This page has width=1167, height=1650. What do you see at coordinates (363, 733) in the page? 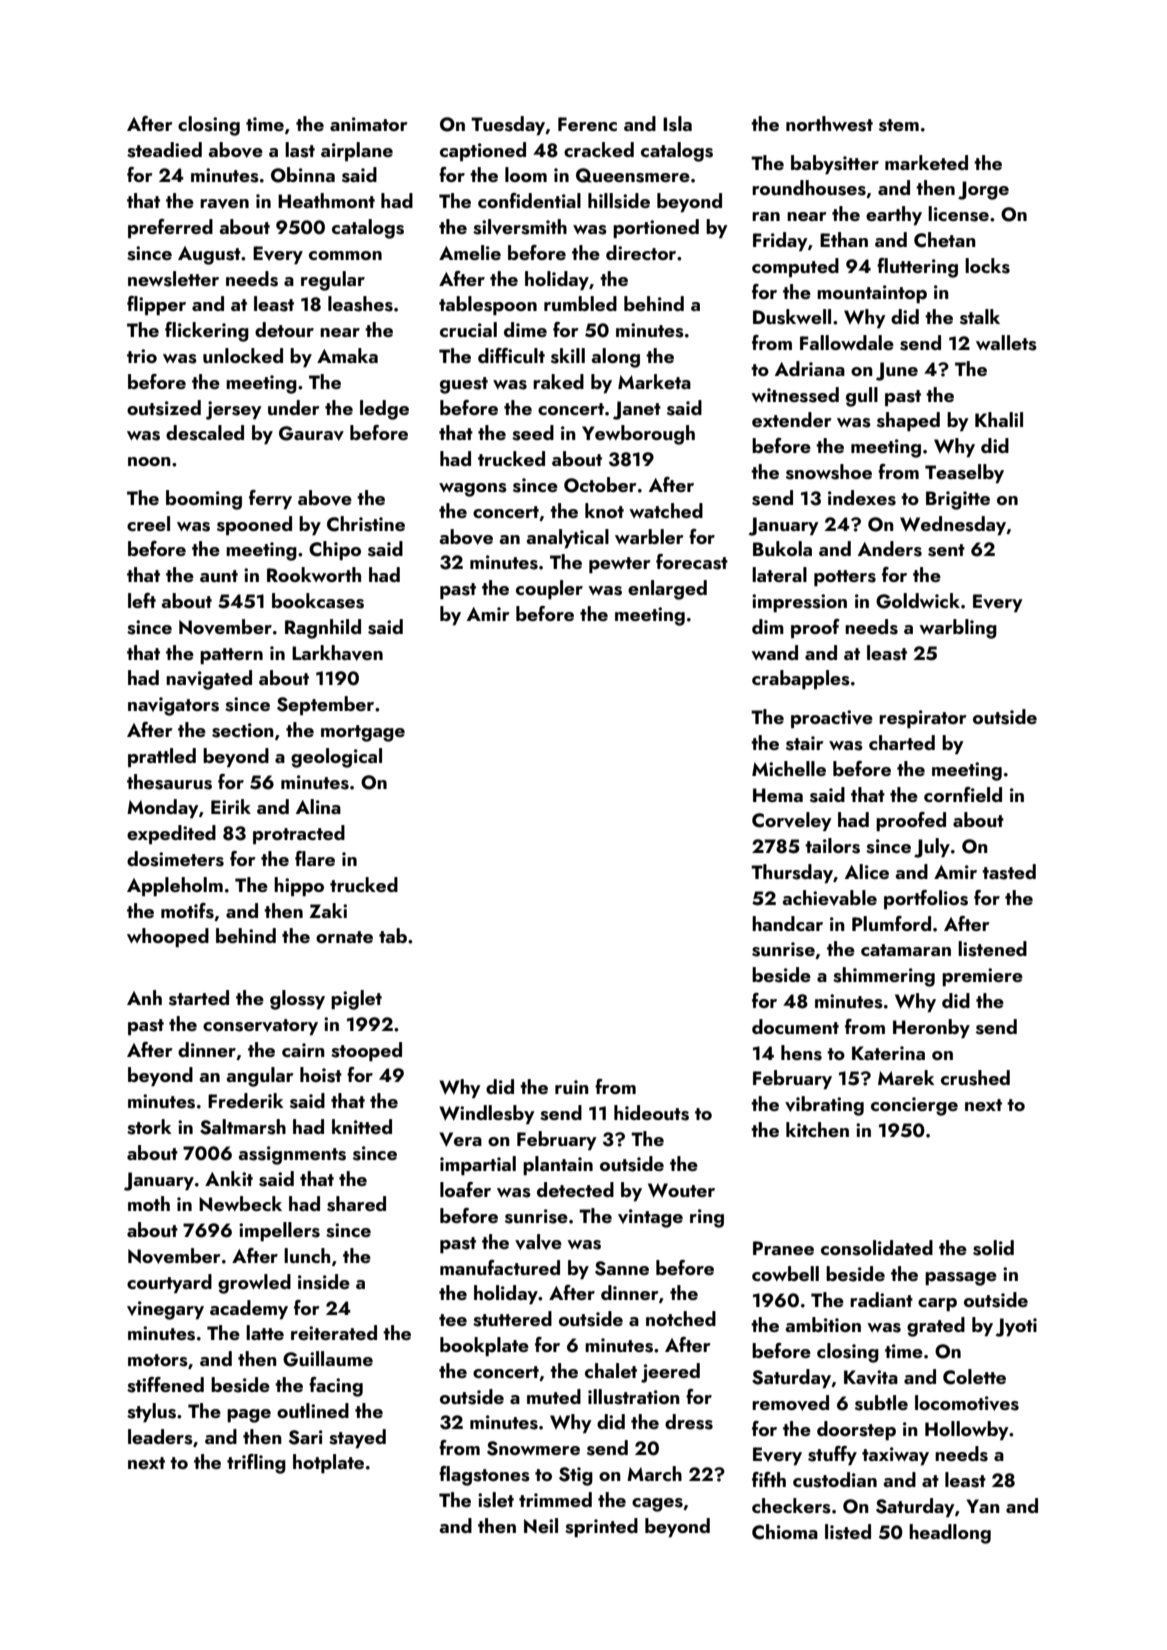
I see `mortgage` at bounding box center [363, 733].
